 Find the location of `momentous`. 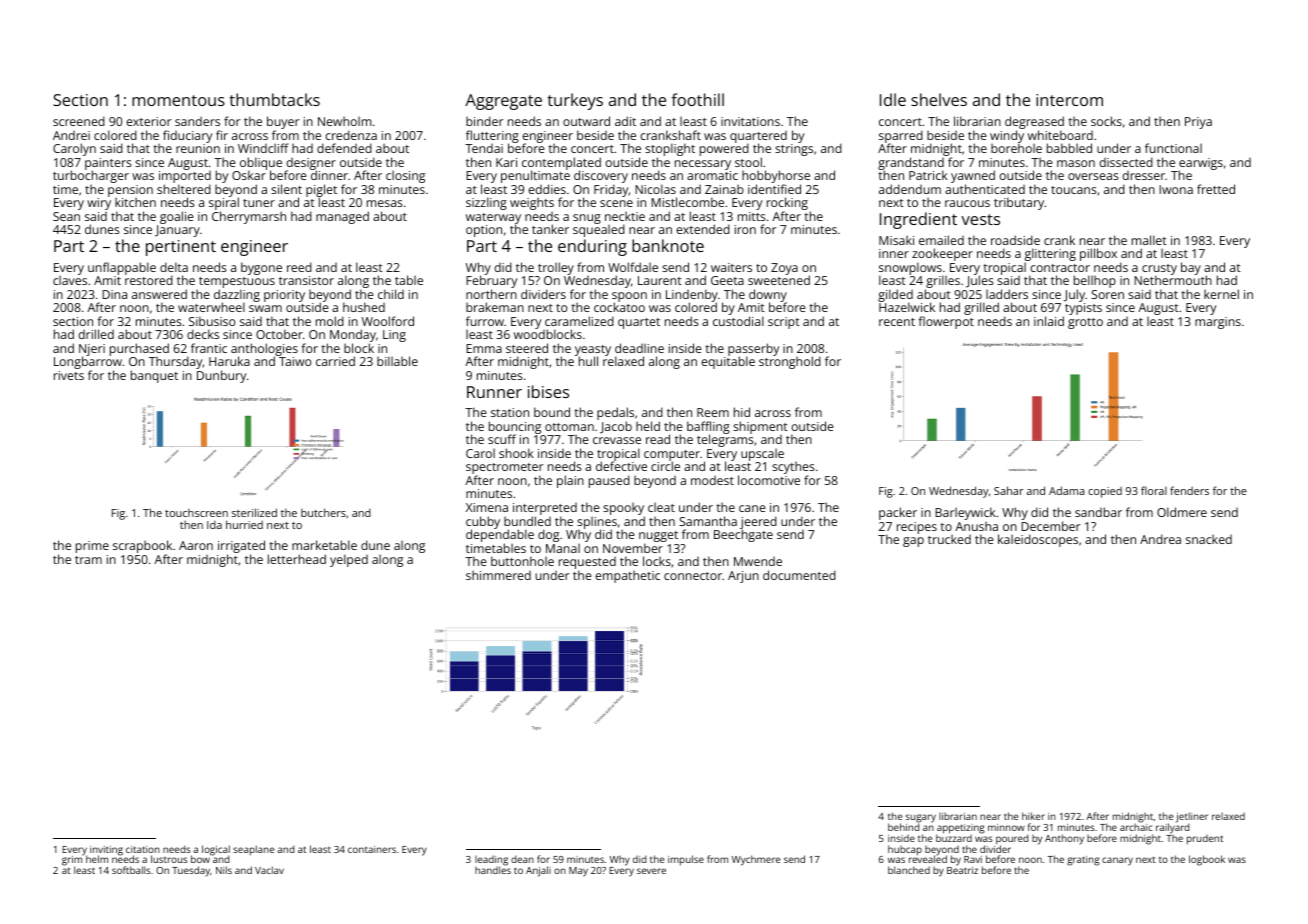

momentous is located at coordinates (178, 100).
